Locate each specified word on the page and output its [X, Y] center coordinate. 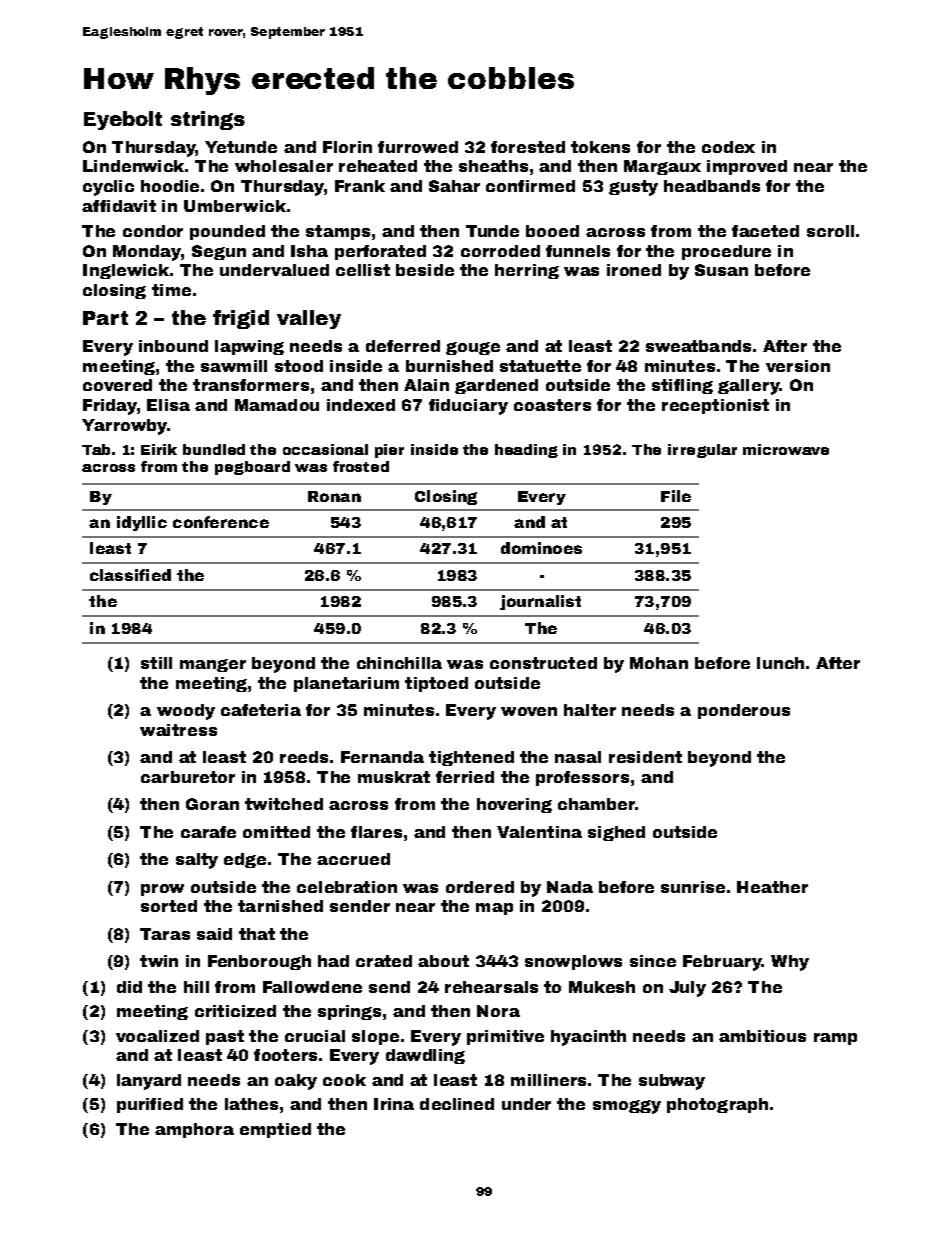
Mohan [659, 663]
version [798, 366]
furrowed [418, 147]
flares [376, 832]
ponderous [744, 711]
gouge [473, 348]
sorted [169, 906]
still [156, 663]
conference [221, 522]
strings [208, 120]
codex [728, 147]
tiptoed [436, 684]
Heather [772, 887]
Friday [110, 407]
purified [150, 1105]
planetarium [346, 684]
